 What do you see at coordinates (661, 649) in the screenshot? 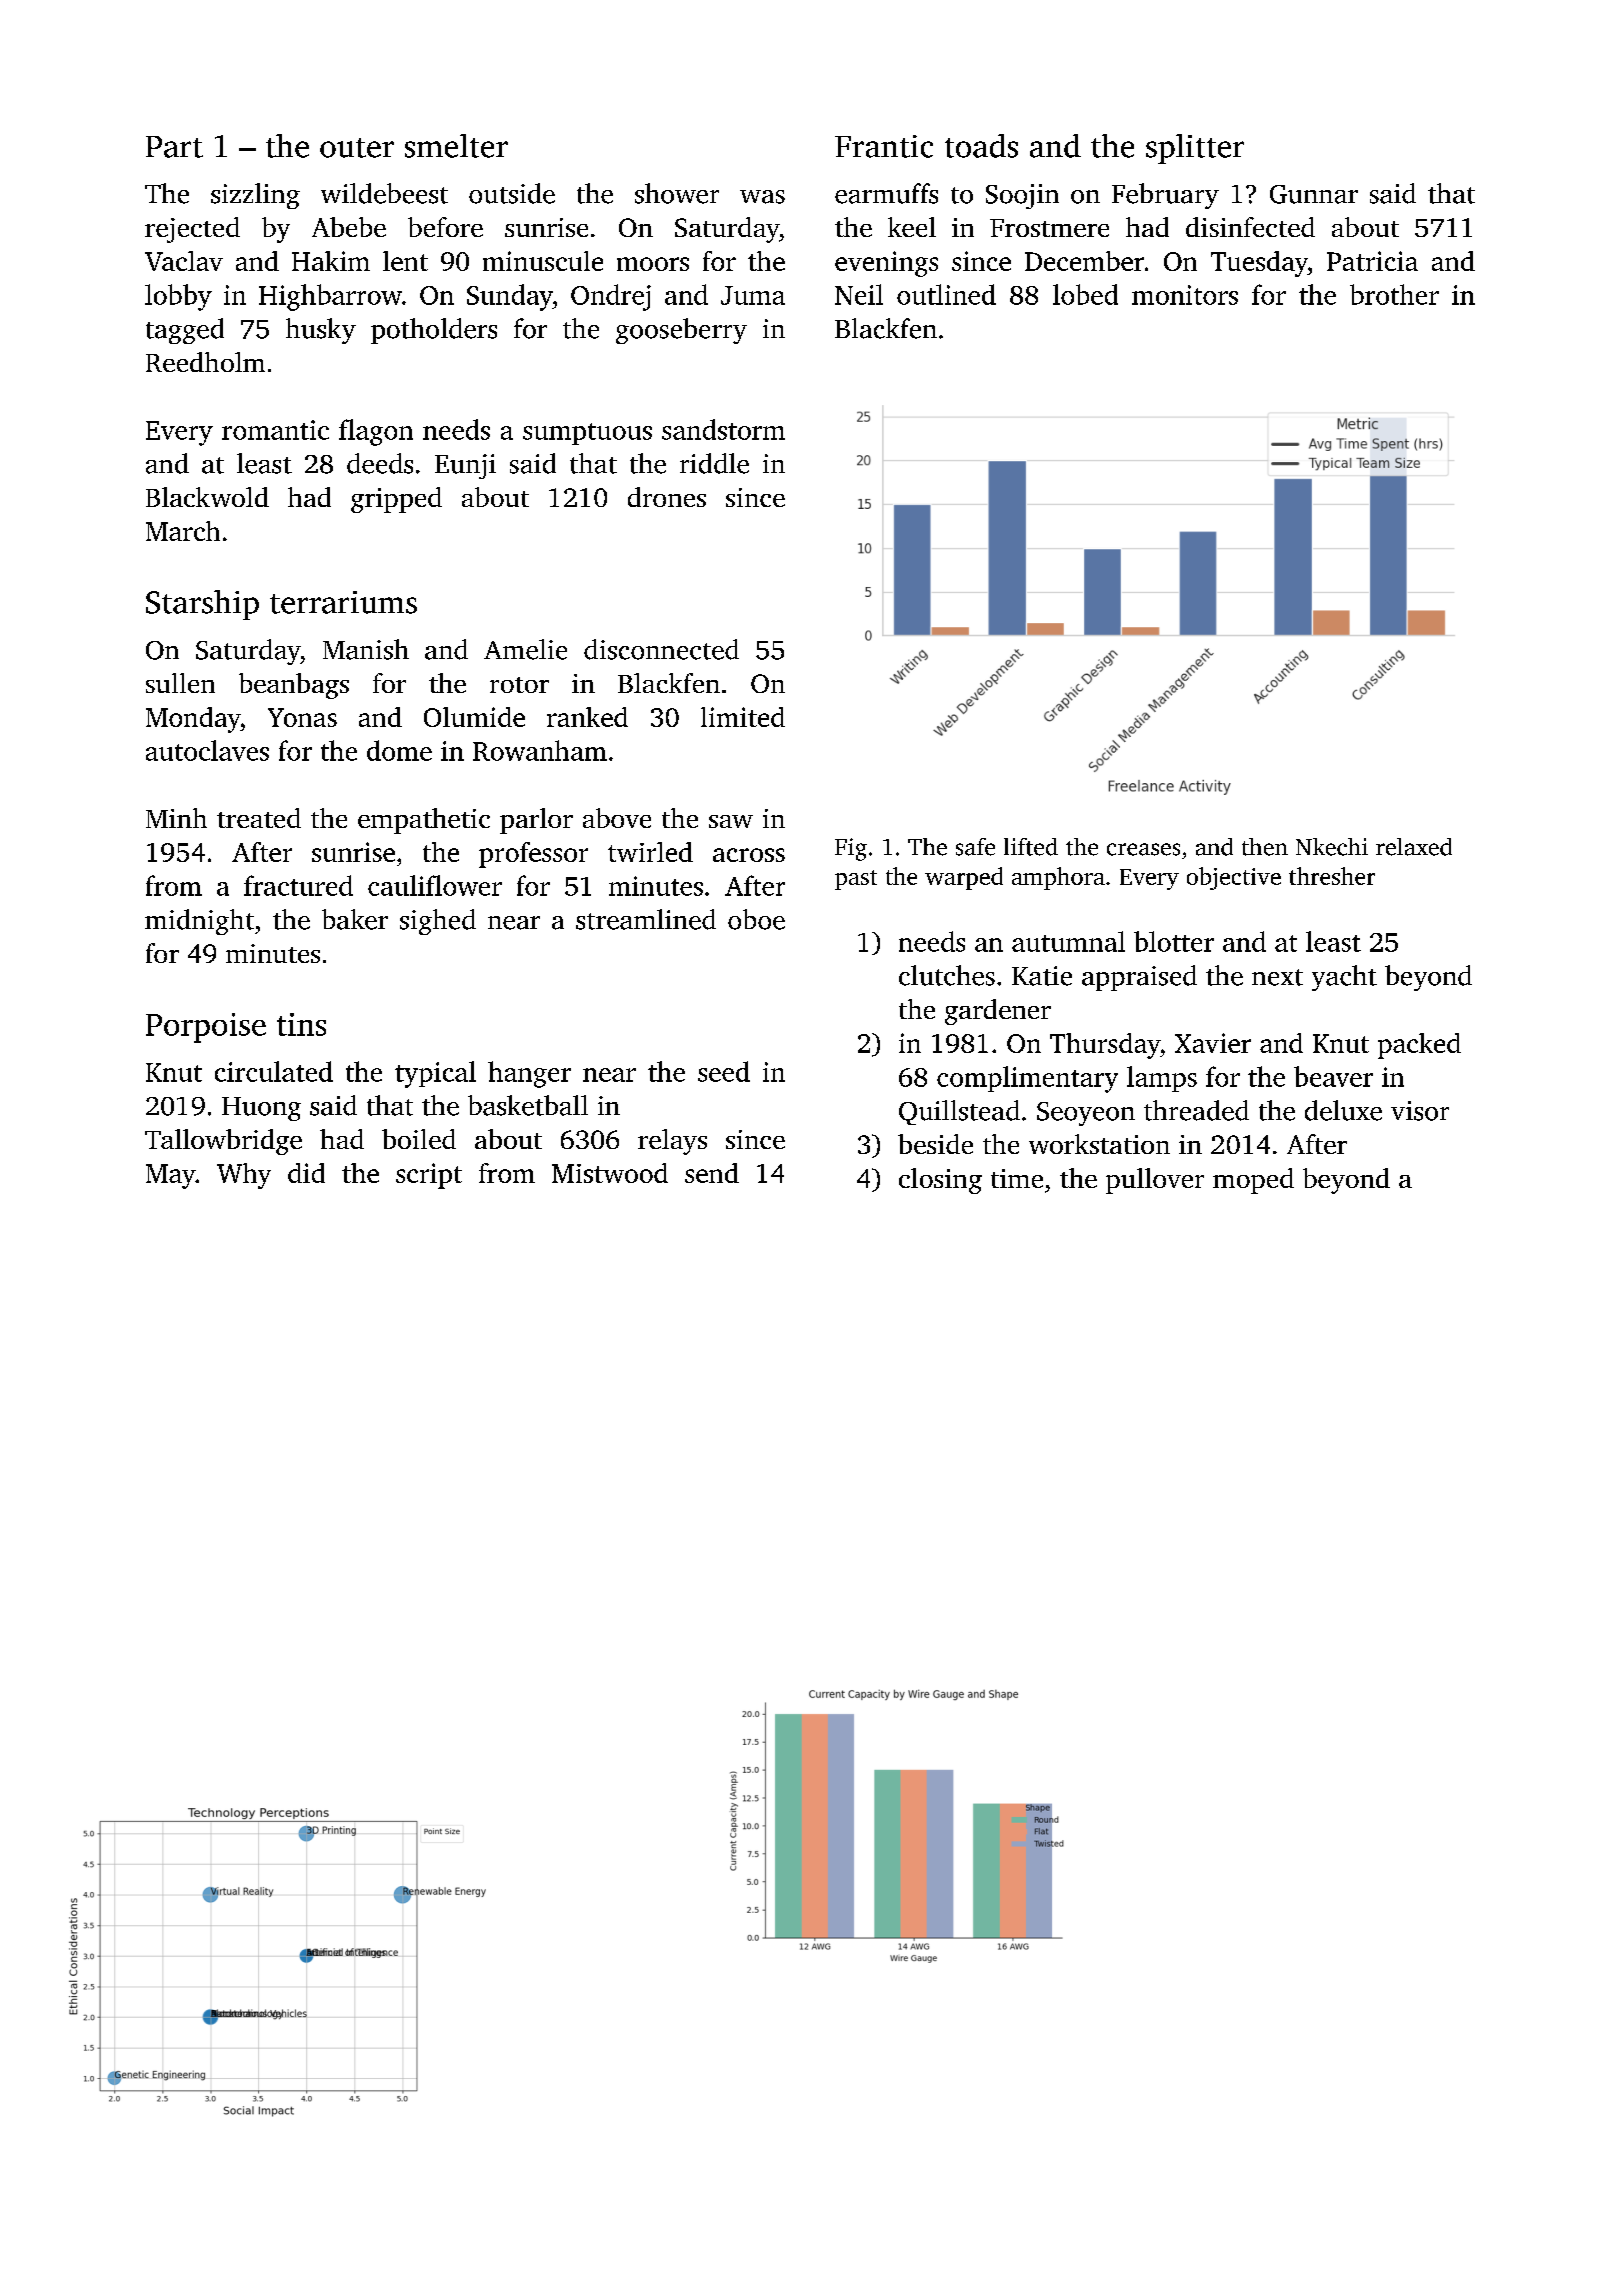
I see `disconnected` at bounding box center [661, 649].
